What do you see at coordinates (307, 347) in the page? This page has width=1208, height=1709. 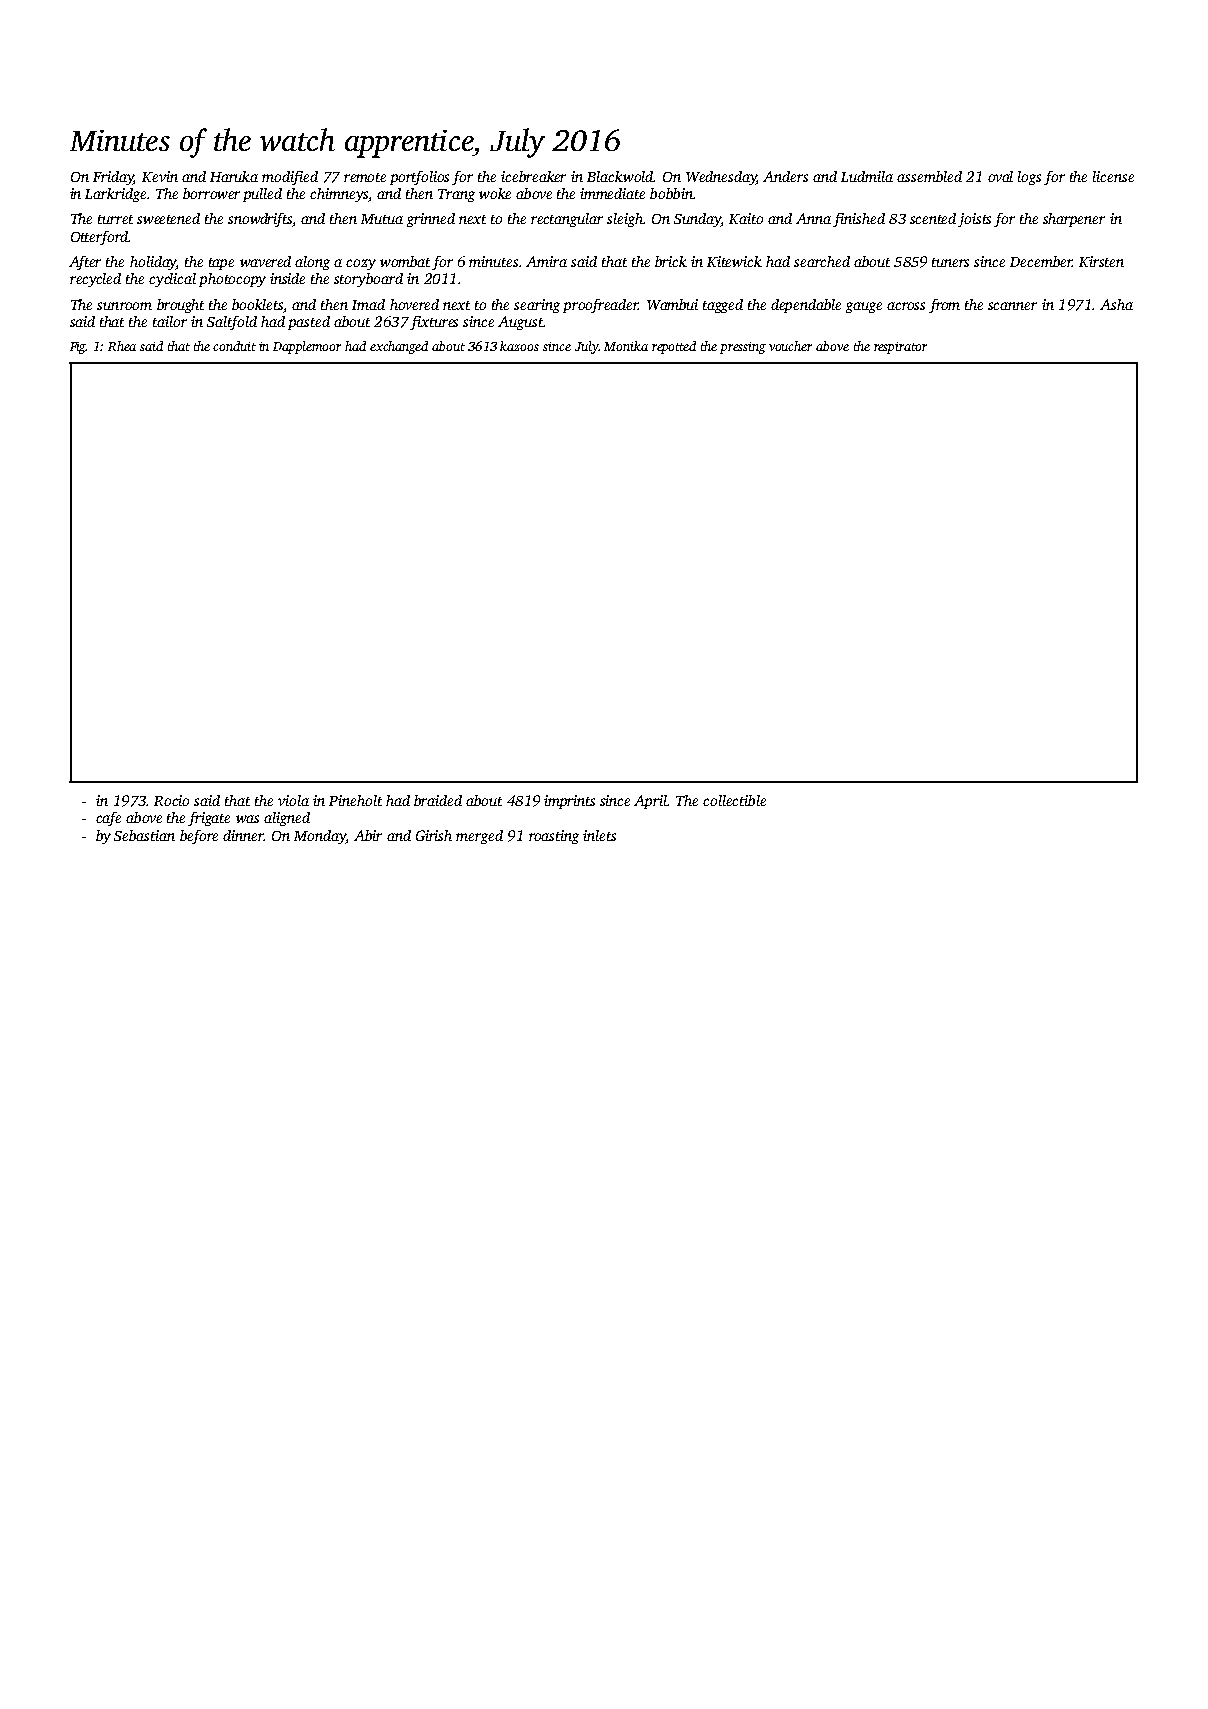 I see `Dapplemoor` at bounding box center [307, 347].
